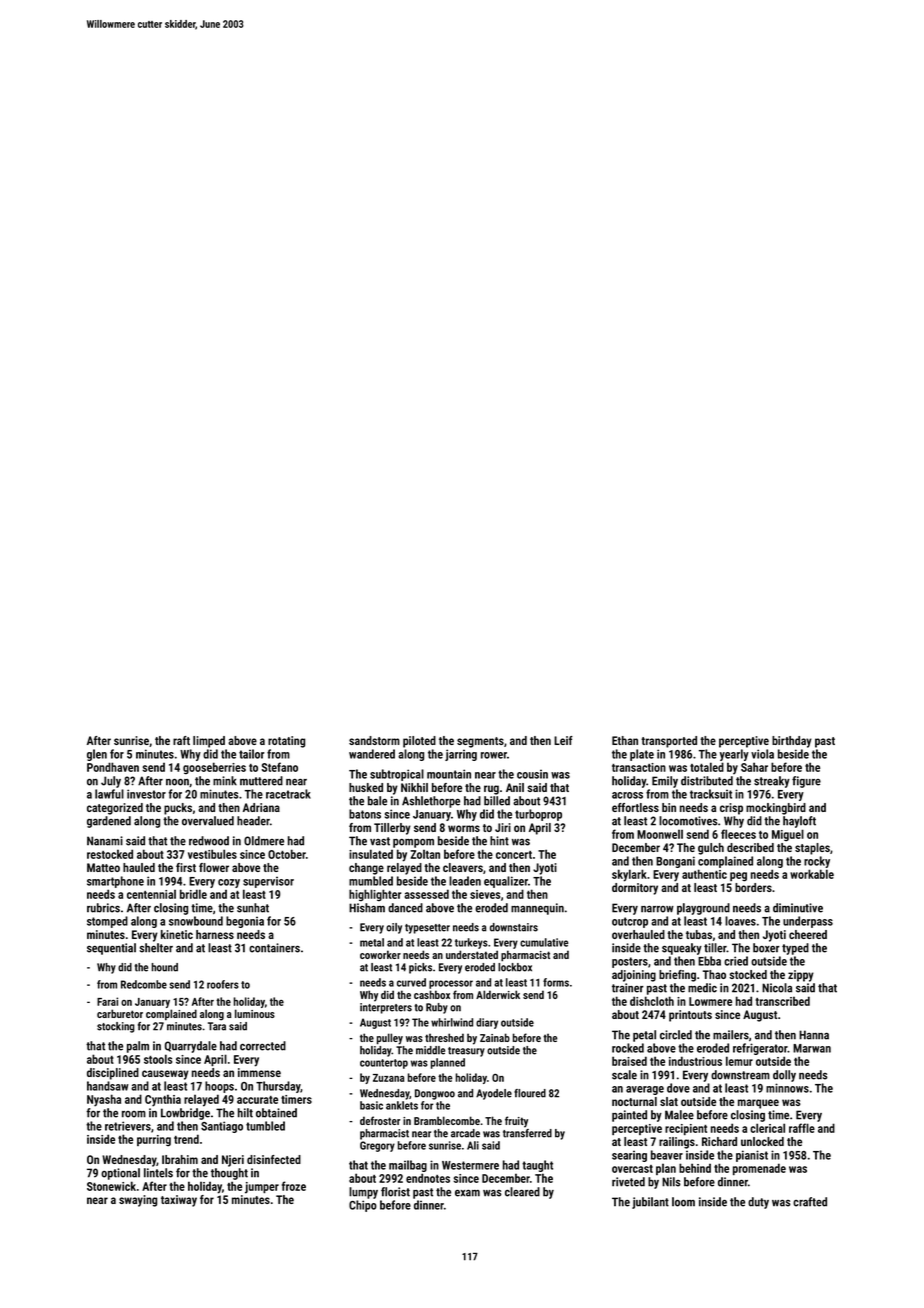  What do you see at coordinates (711, 849) in the screenshot?
I see `gulch` at bounding box center [711, 849].
